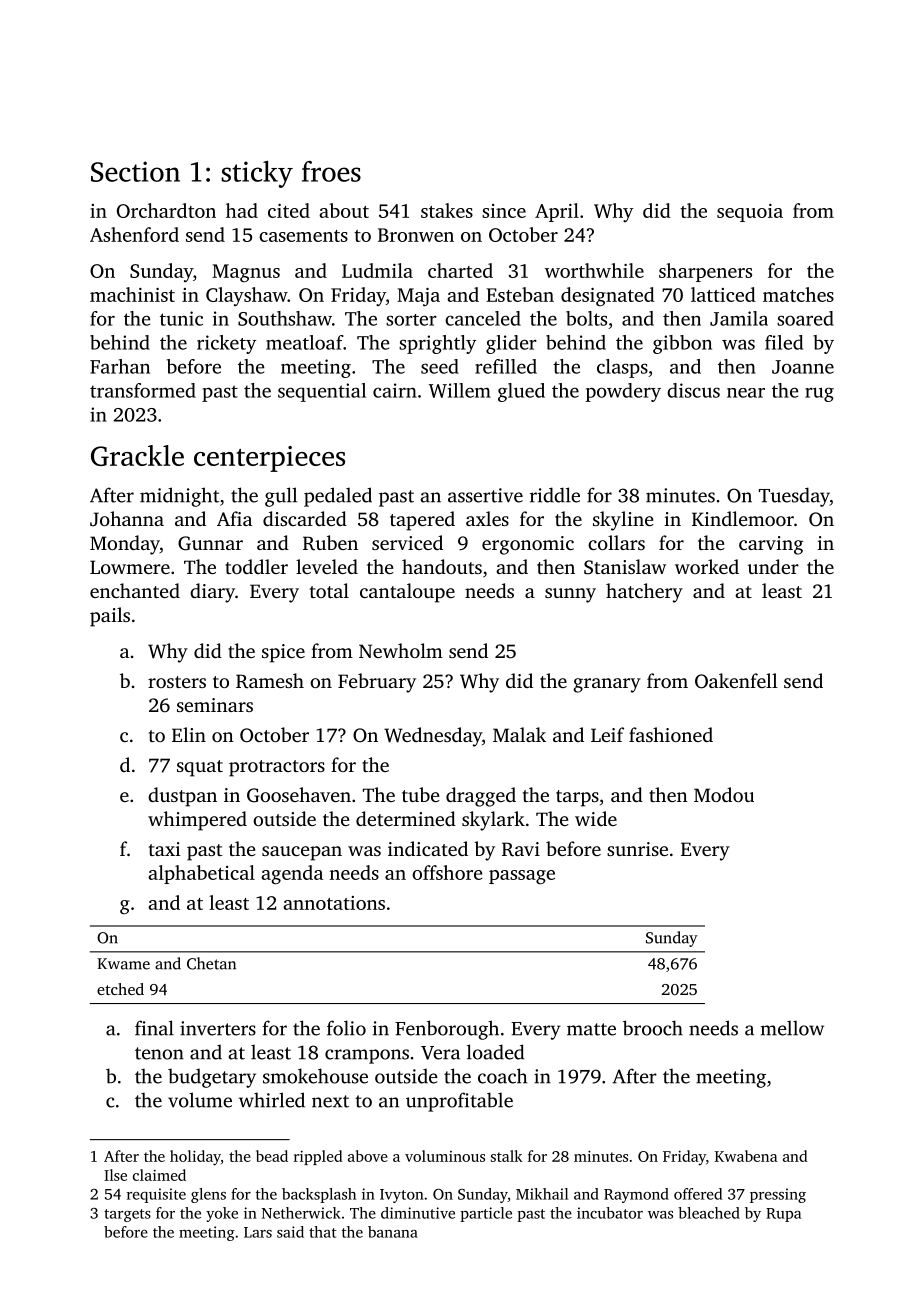  What do you see at coordinates (671, 734) in the image?
I see `fashioned` at bounding box center [671, 734].
